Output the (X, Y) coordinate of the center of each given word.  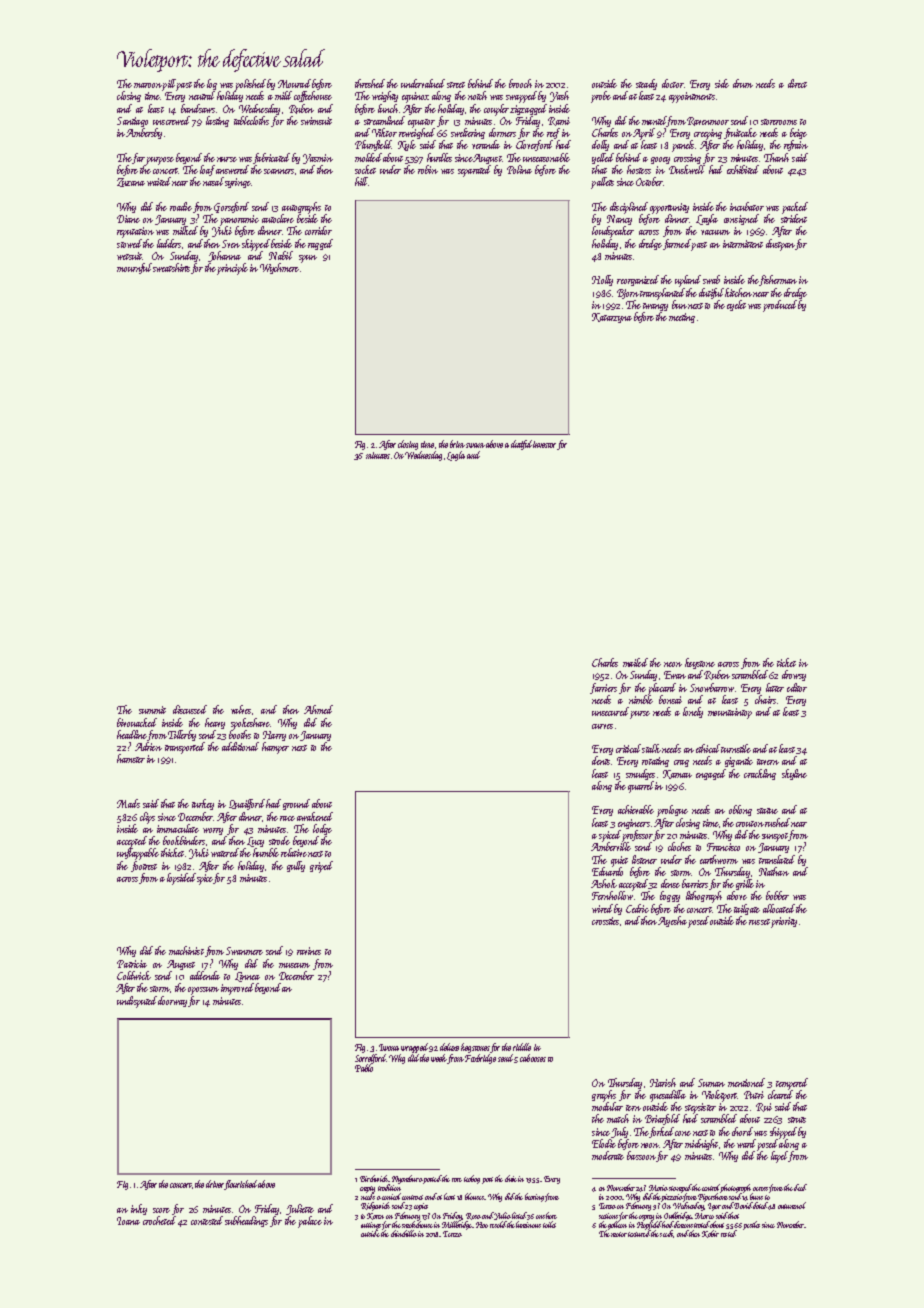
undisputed (137, 1002)
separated (474, 171)
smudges (640, 774)
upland (688, 281)
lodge (322, 829)
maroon (148, 85)
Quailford (247, 804)
